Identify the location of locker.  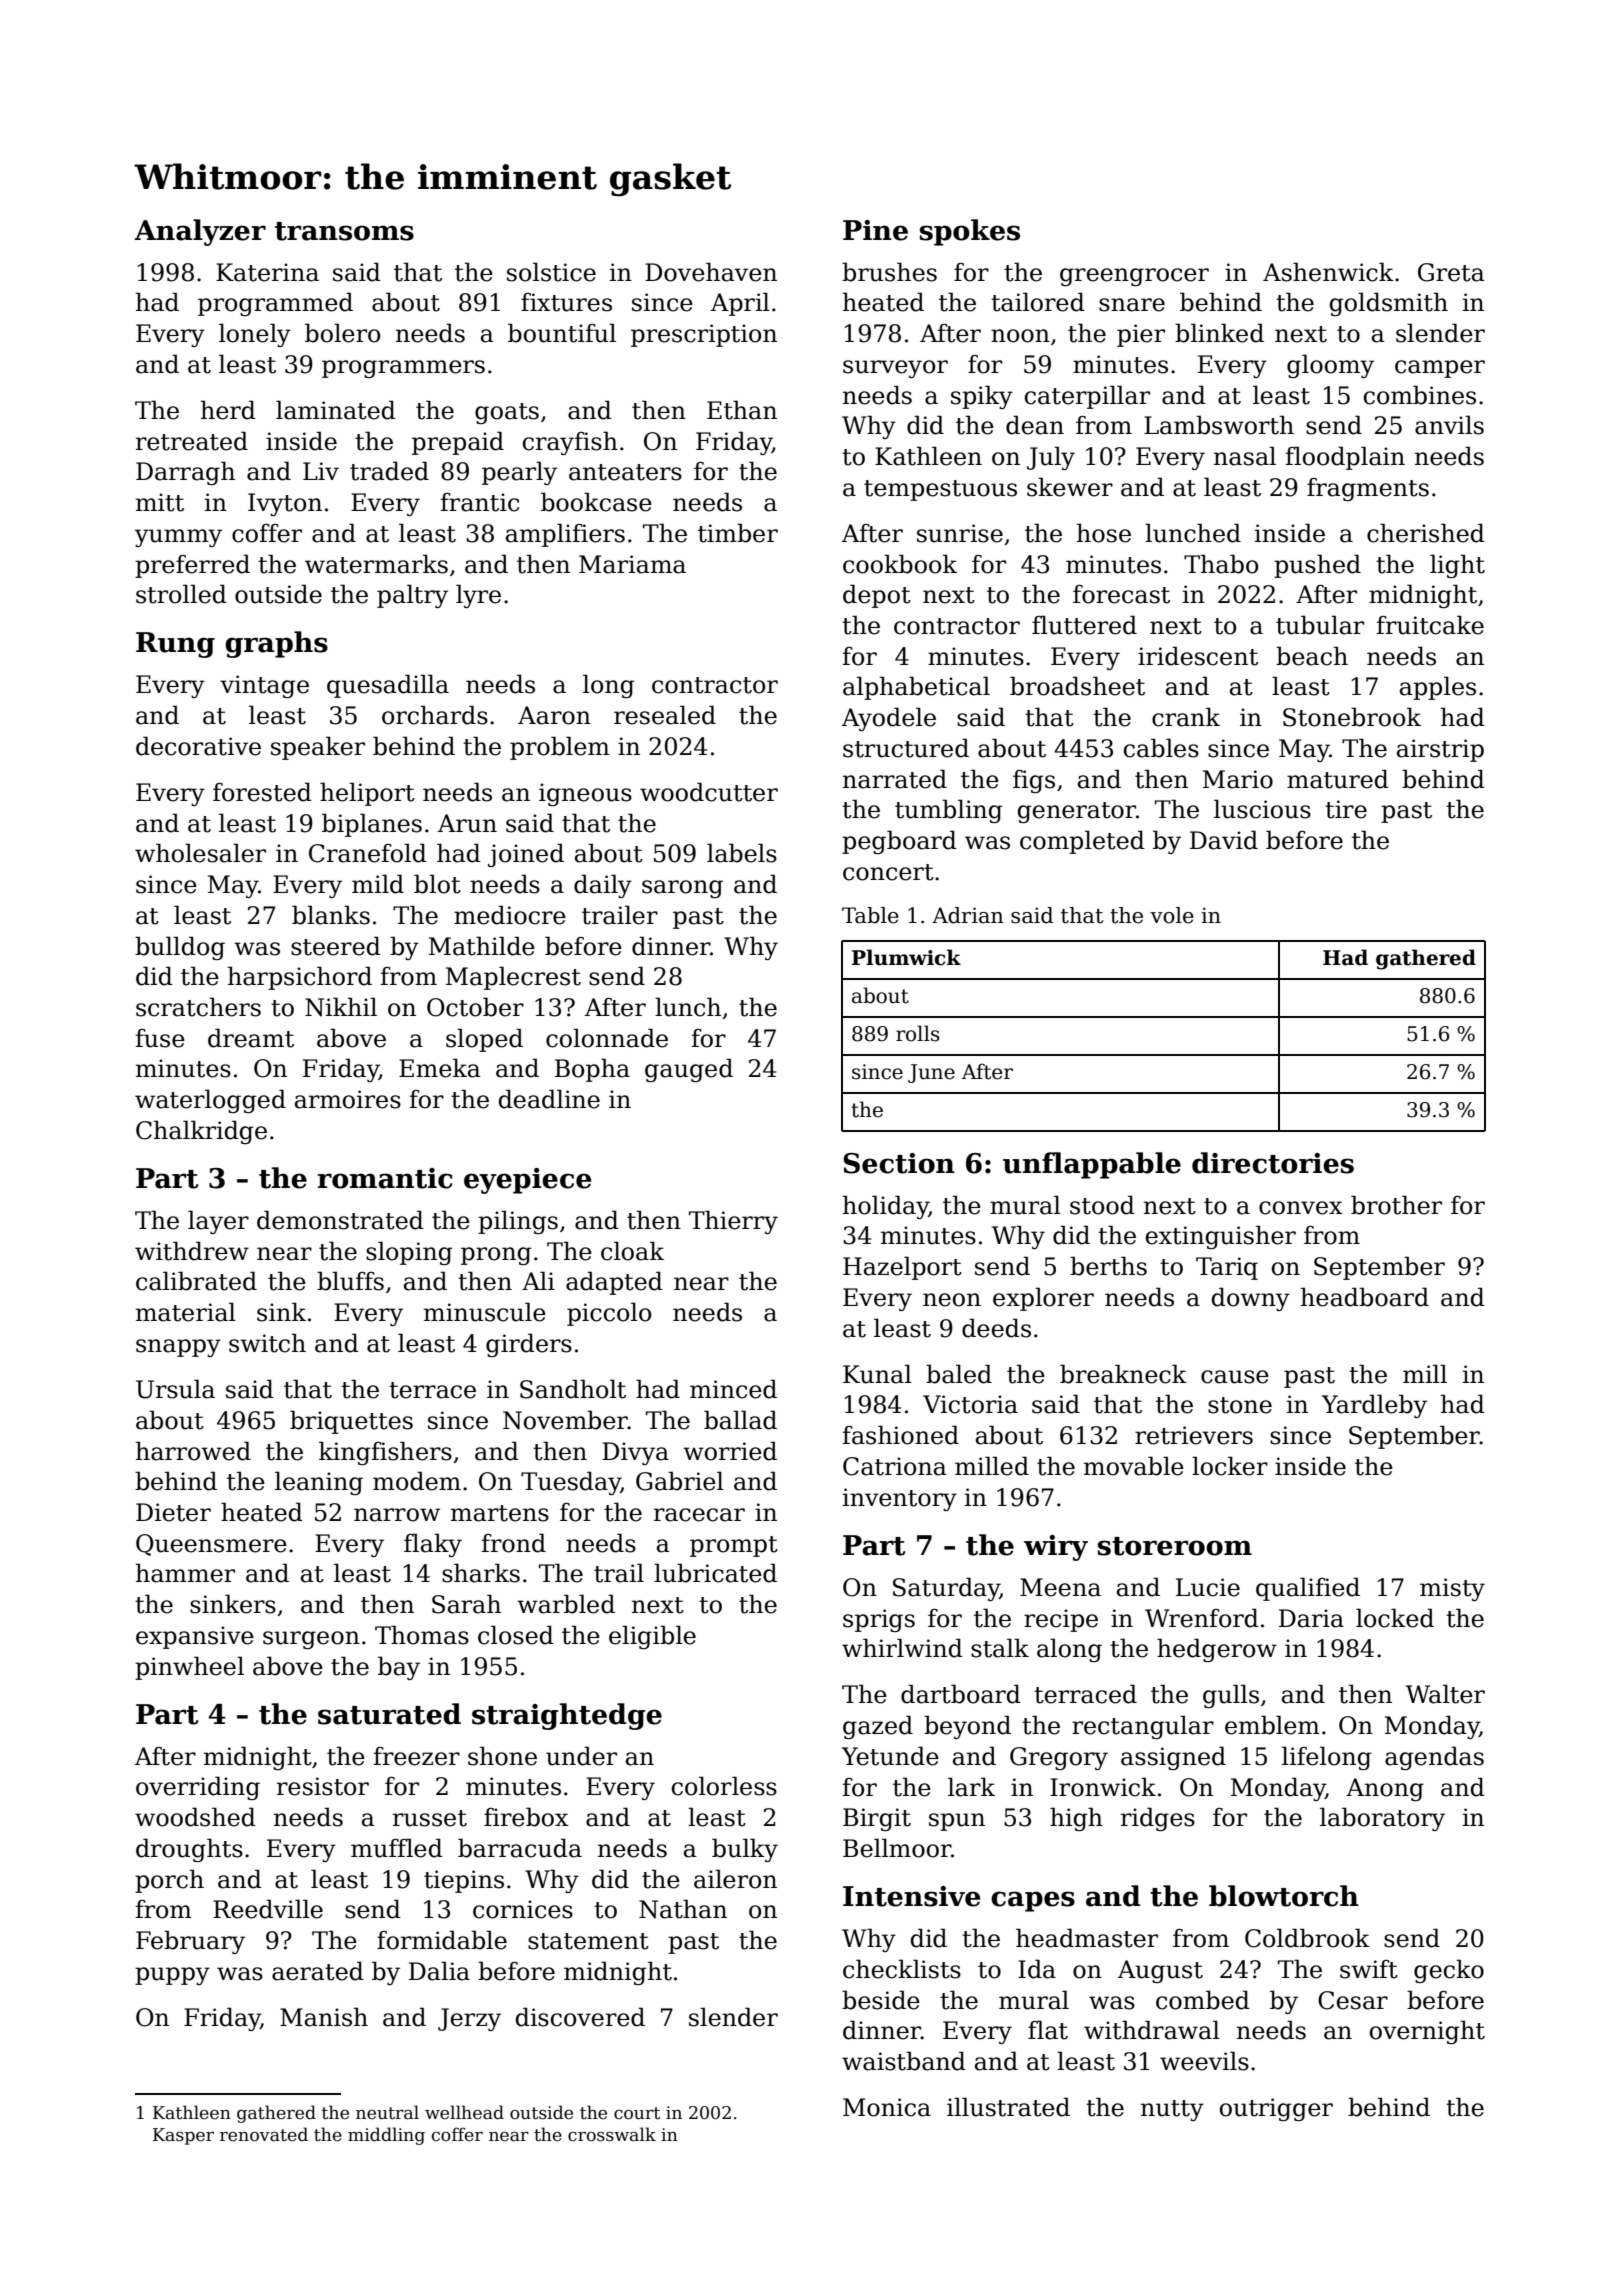
(1230, 1466).
